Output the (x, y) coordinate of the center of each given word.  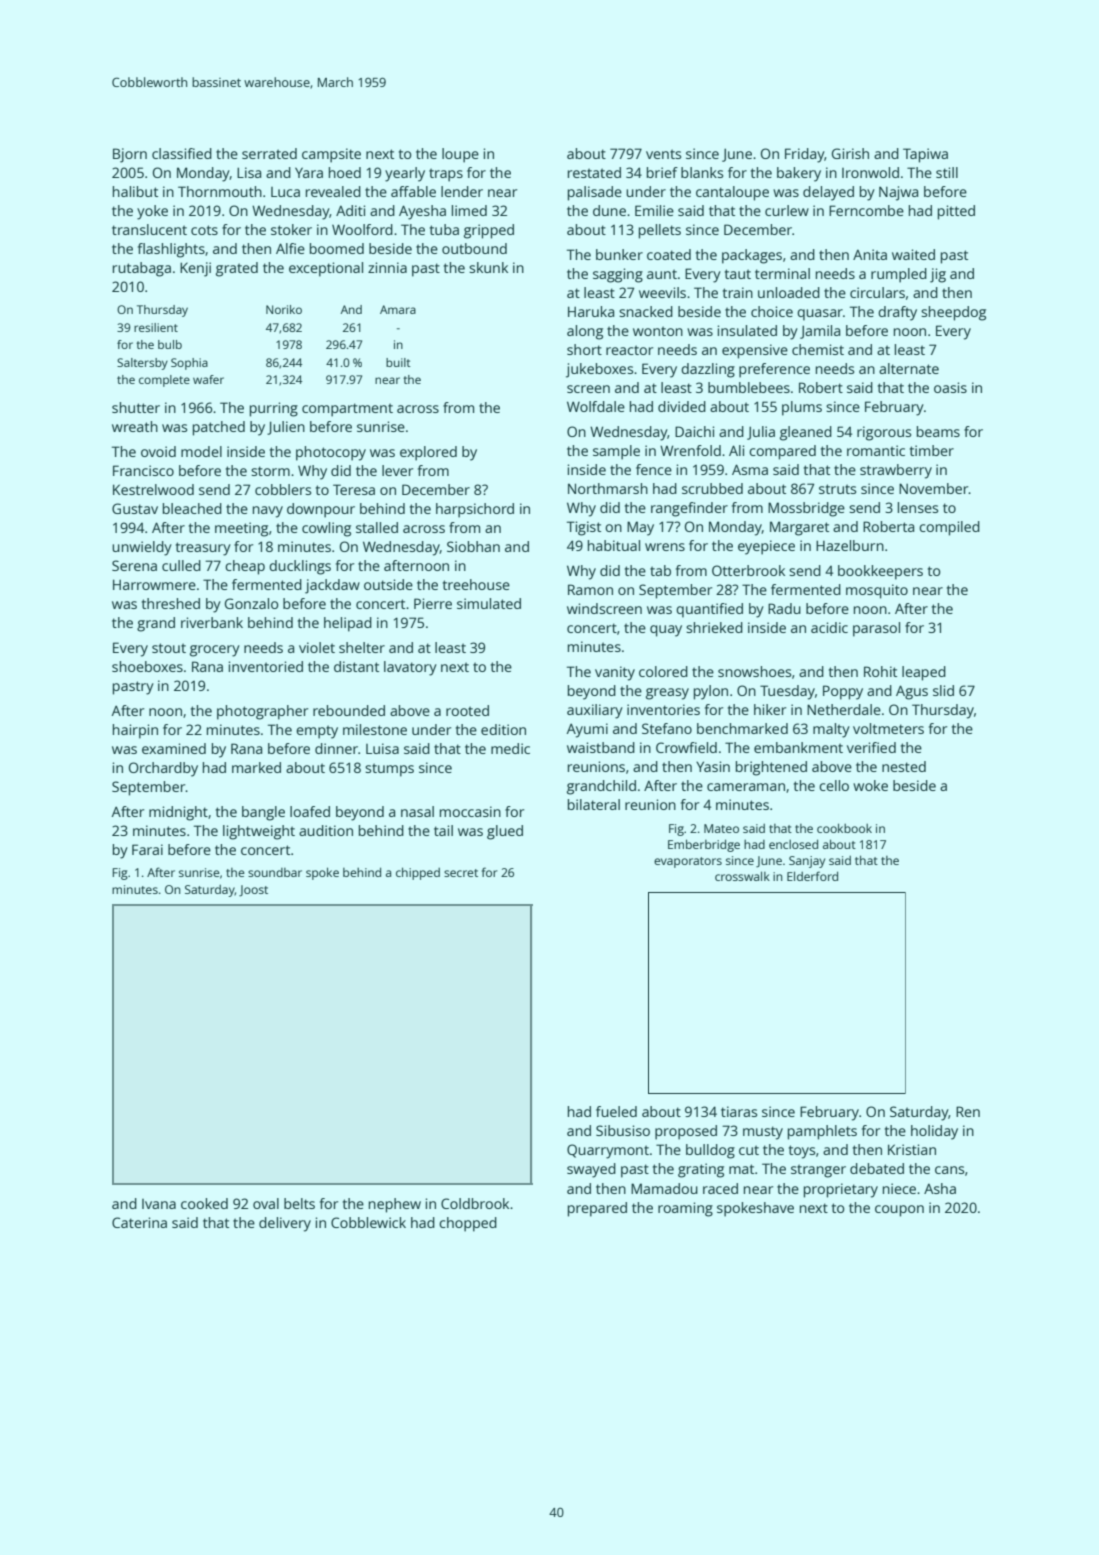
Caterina (139, 1222)
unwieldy (142, 548)
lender (462, 191)
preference (774, 370)
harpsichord (475, 510)
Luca (285, 192)
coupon (899, 1211)
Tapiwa (925, 155)
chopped (468, 1224)
